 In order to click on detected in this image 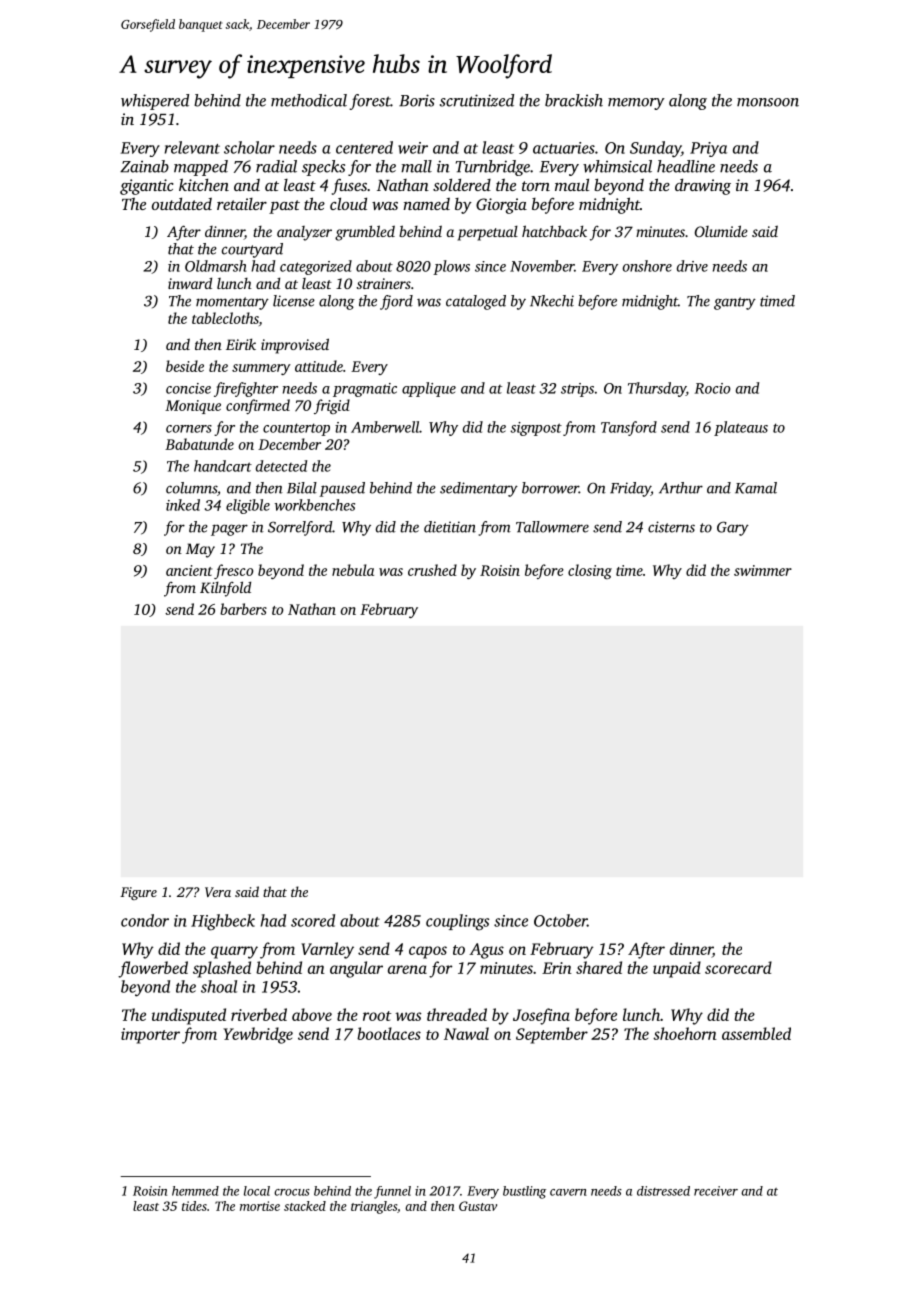, I will do `click(281, 466)`.
